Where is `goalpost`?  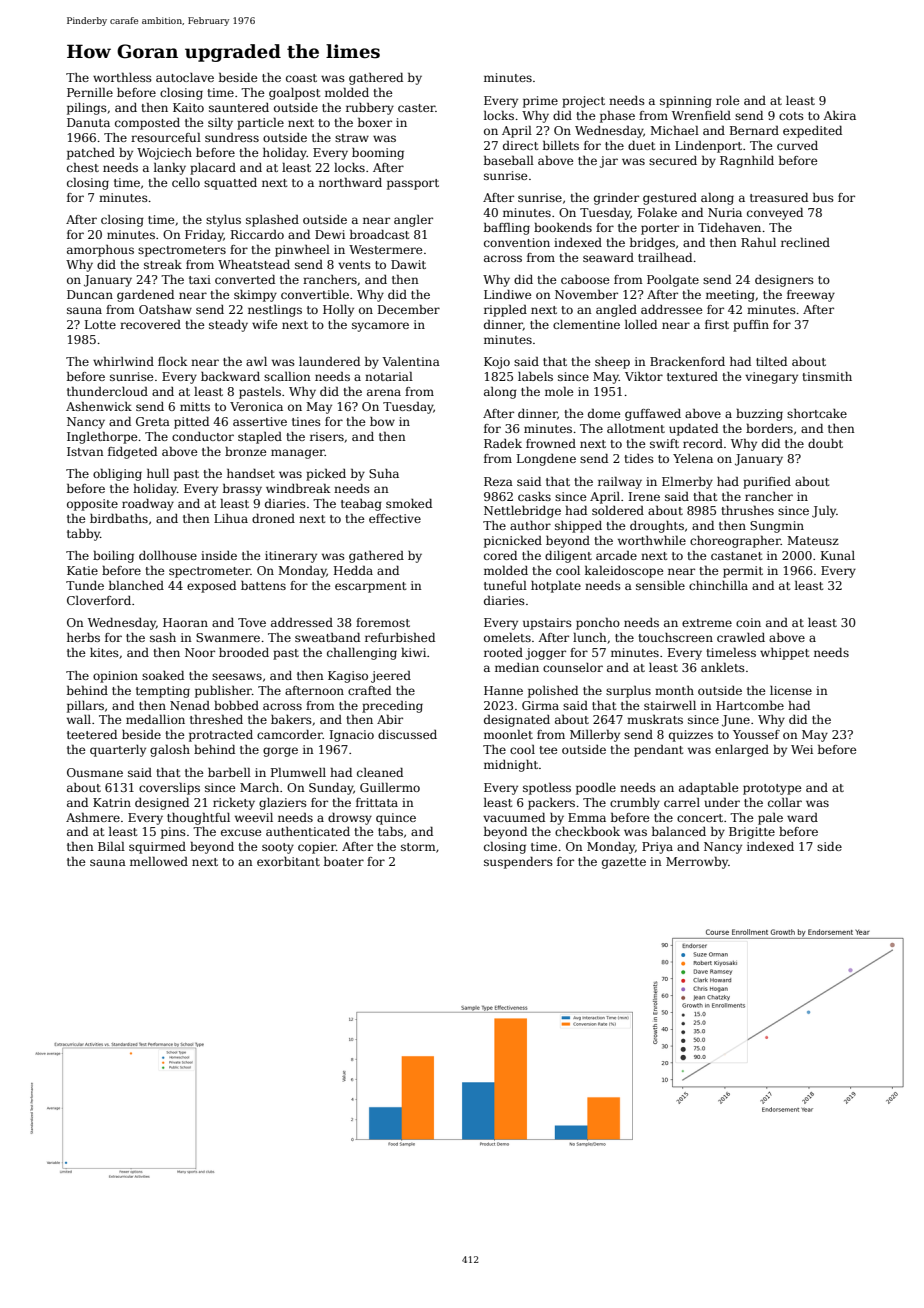
goalpost is located at coordinates (294, 94).
